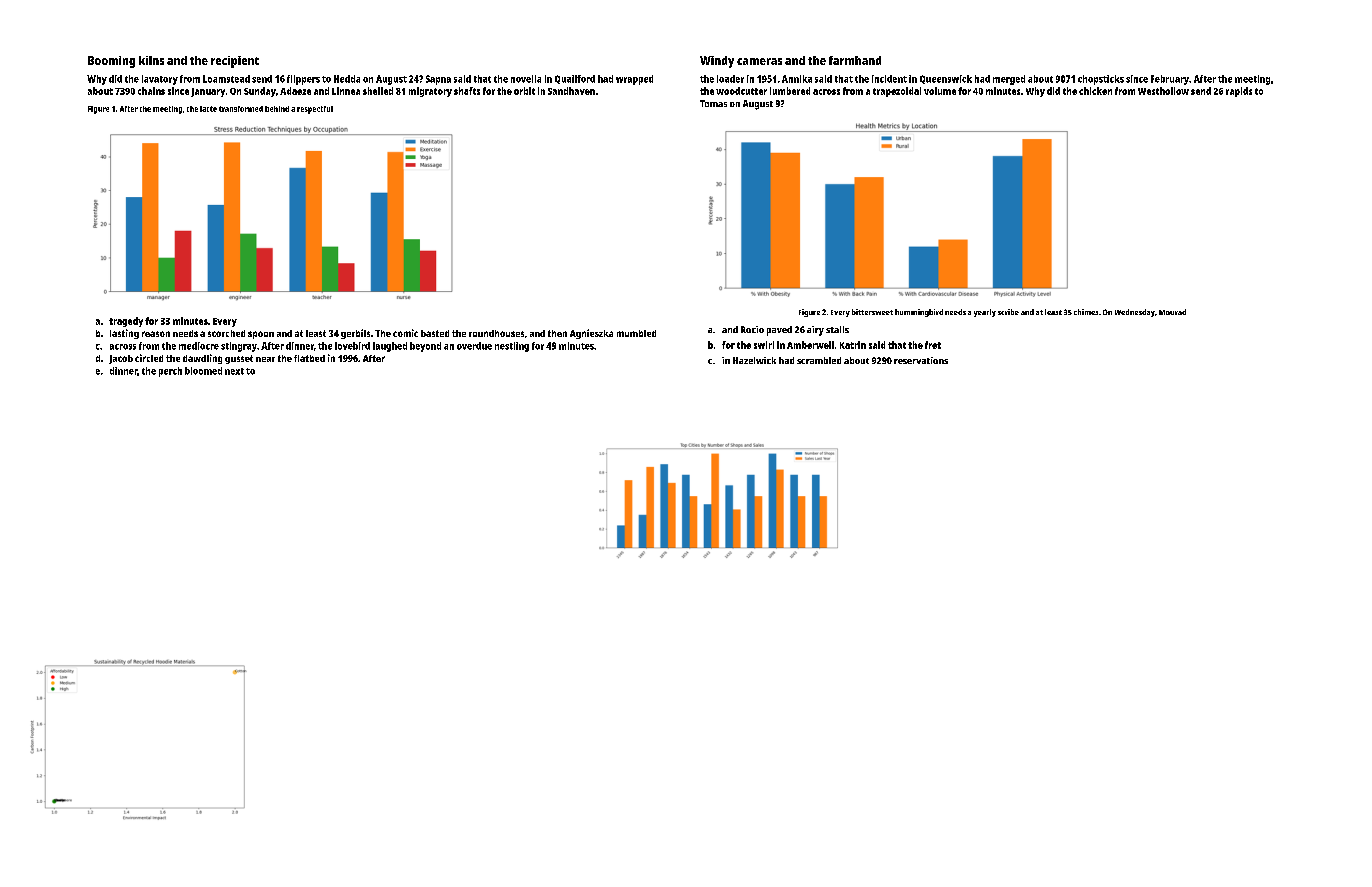 The image size is (1372, 887). I want to click on chopsticks, so click(1101, 80).
